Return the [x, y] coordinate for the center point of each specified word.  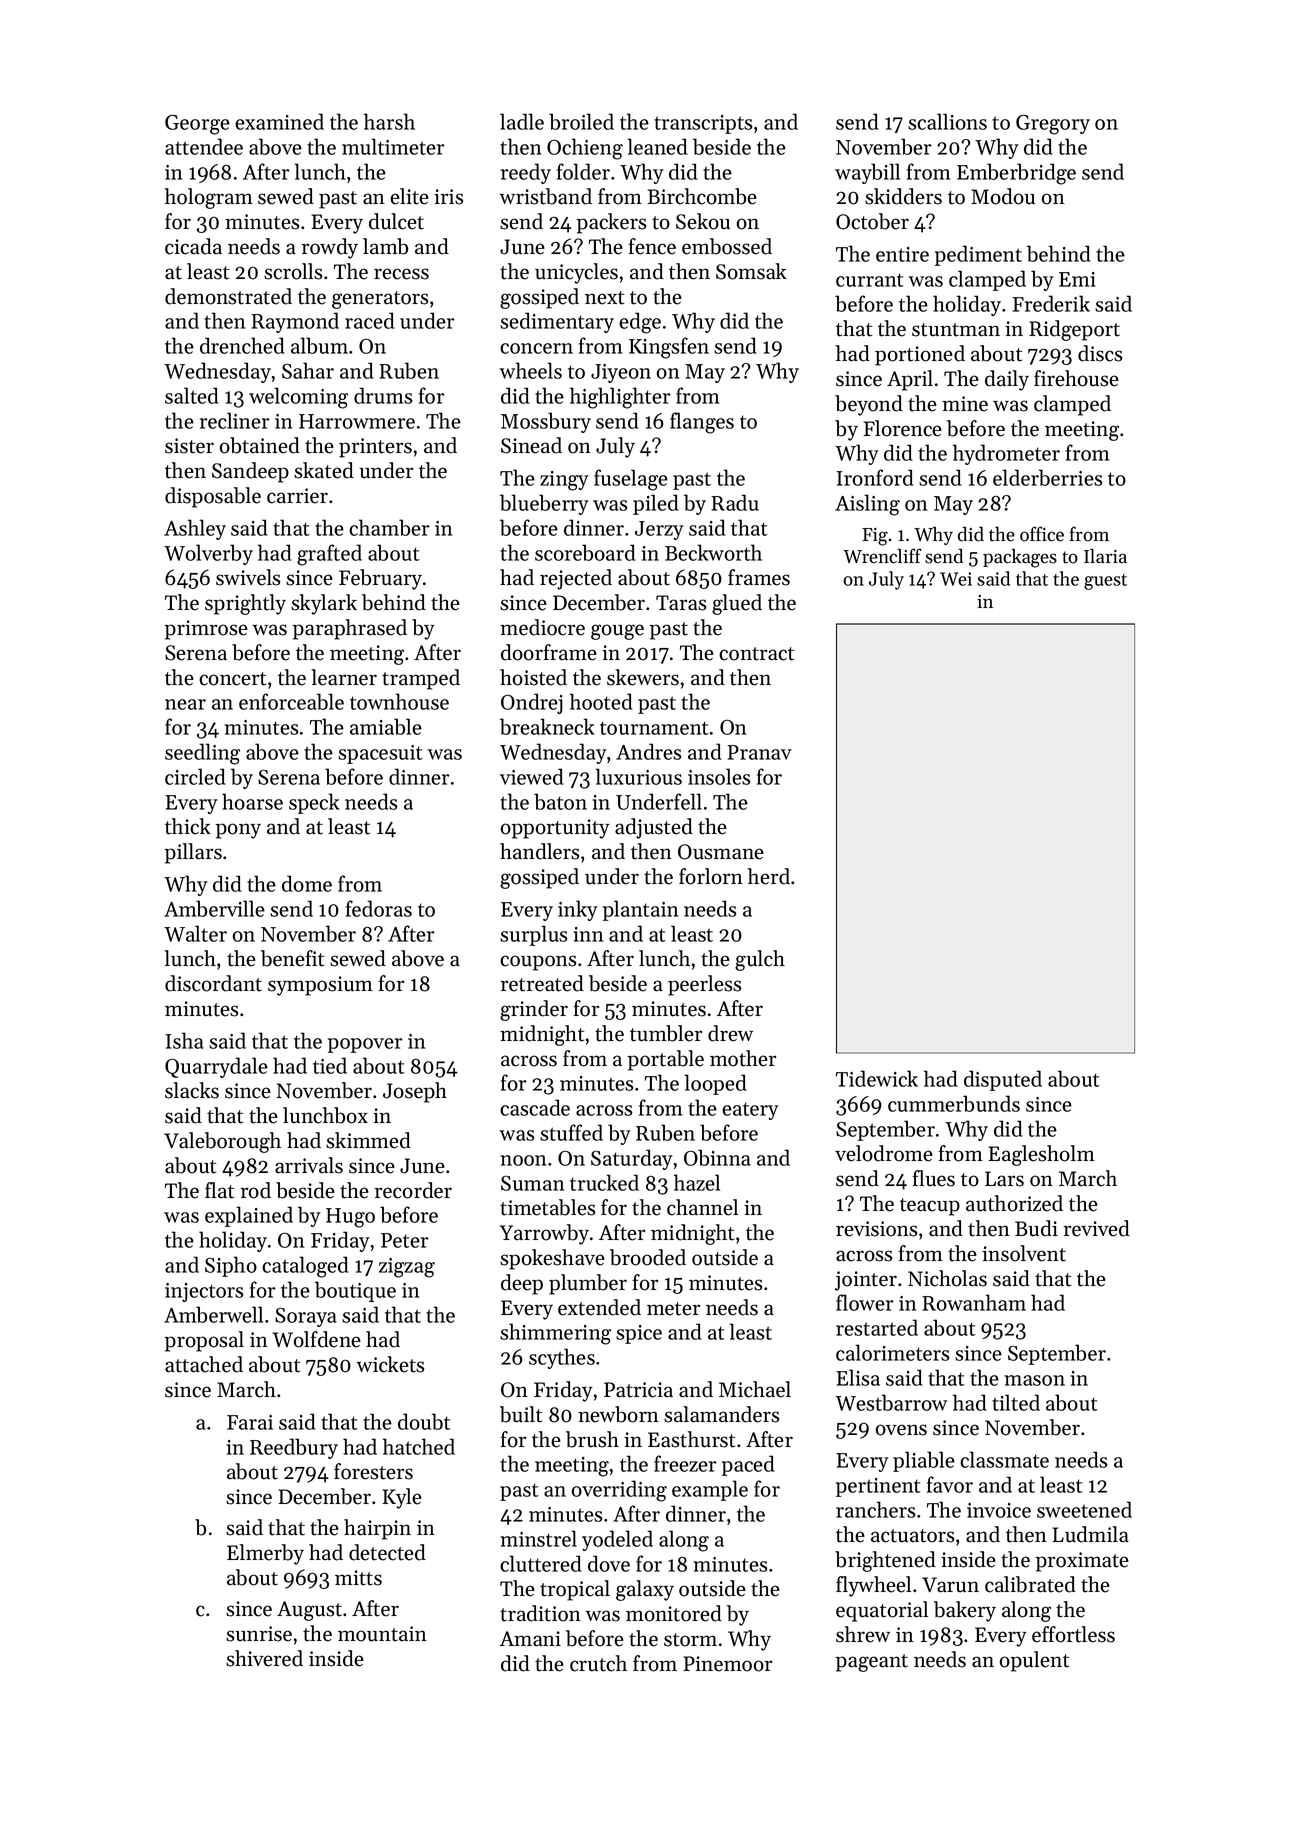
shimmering [555, 1334]
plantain [640, 910]
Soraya [306, 1317]
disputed [1003, 1080]
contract [756, 654]
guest [1105, 582]
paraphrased [349, 629]
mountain [382, 1634]
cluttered [541, 1563]
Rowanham [974, 1302]
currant [870, 280]
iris [448, 197]
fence [652, 246]
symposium [320, 986]
